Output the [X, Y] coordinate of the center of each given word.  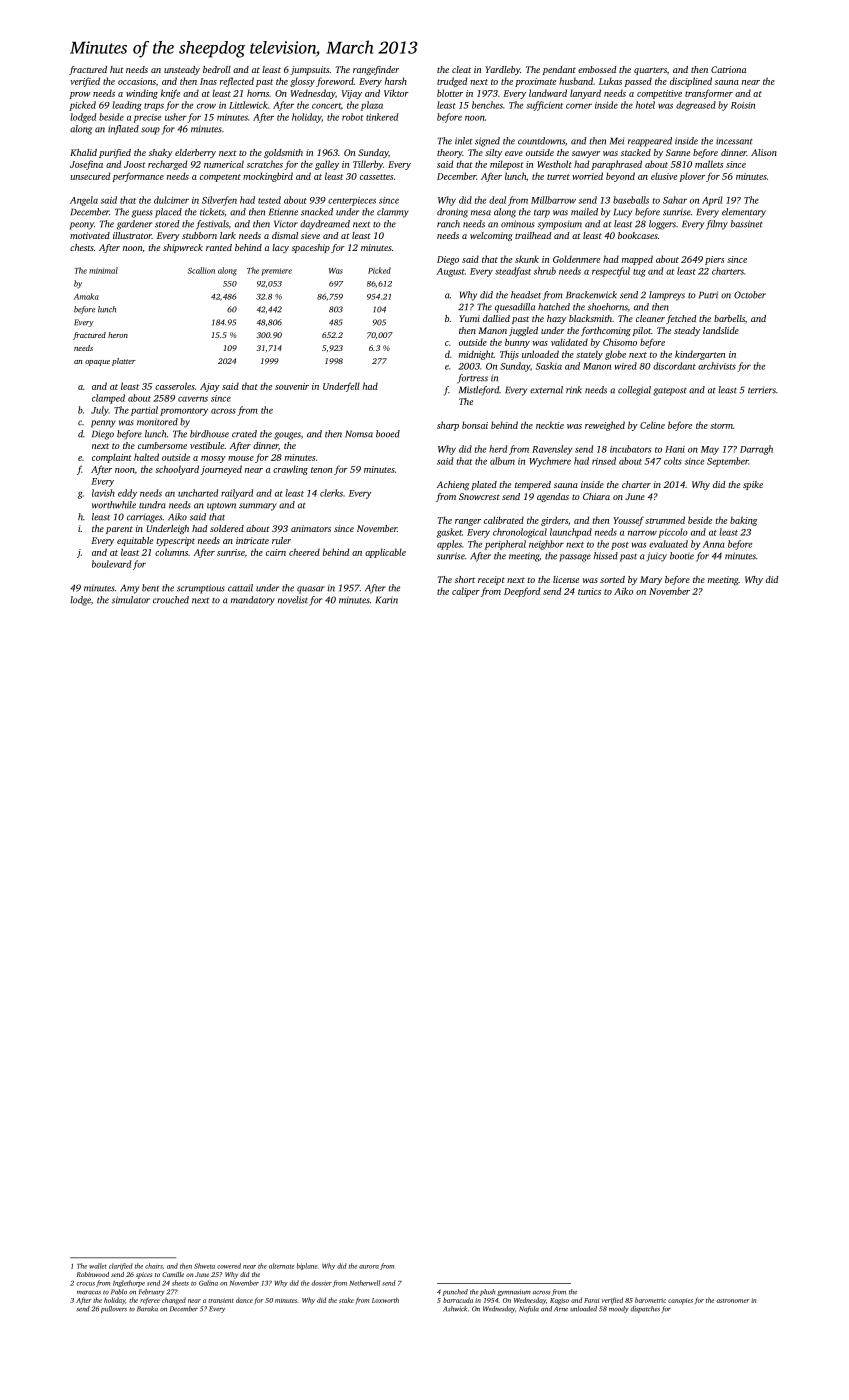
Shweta [204, 1266]
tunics [589, 591]
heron [118, 335]
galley [327, 165]
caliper [466, 592]
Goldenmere [576, 259]
